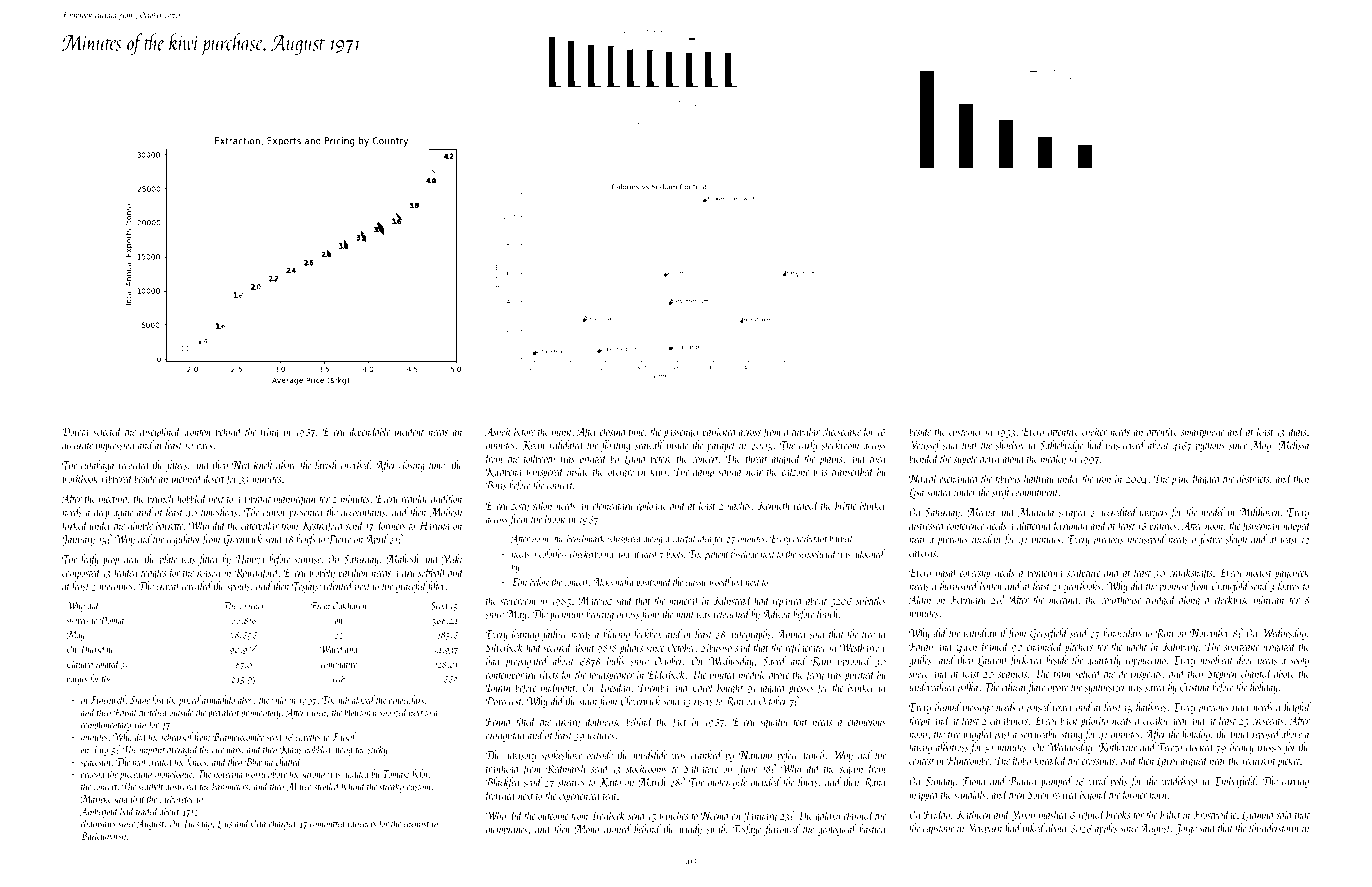 The height and width of the screenshot is (887, 1372). I want to click on Barleymarsh, so click(103, 836).
